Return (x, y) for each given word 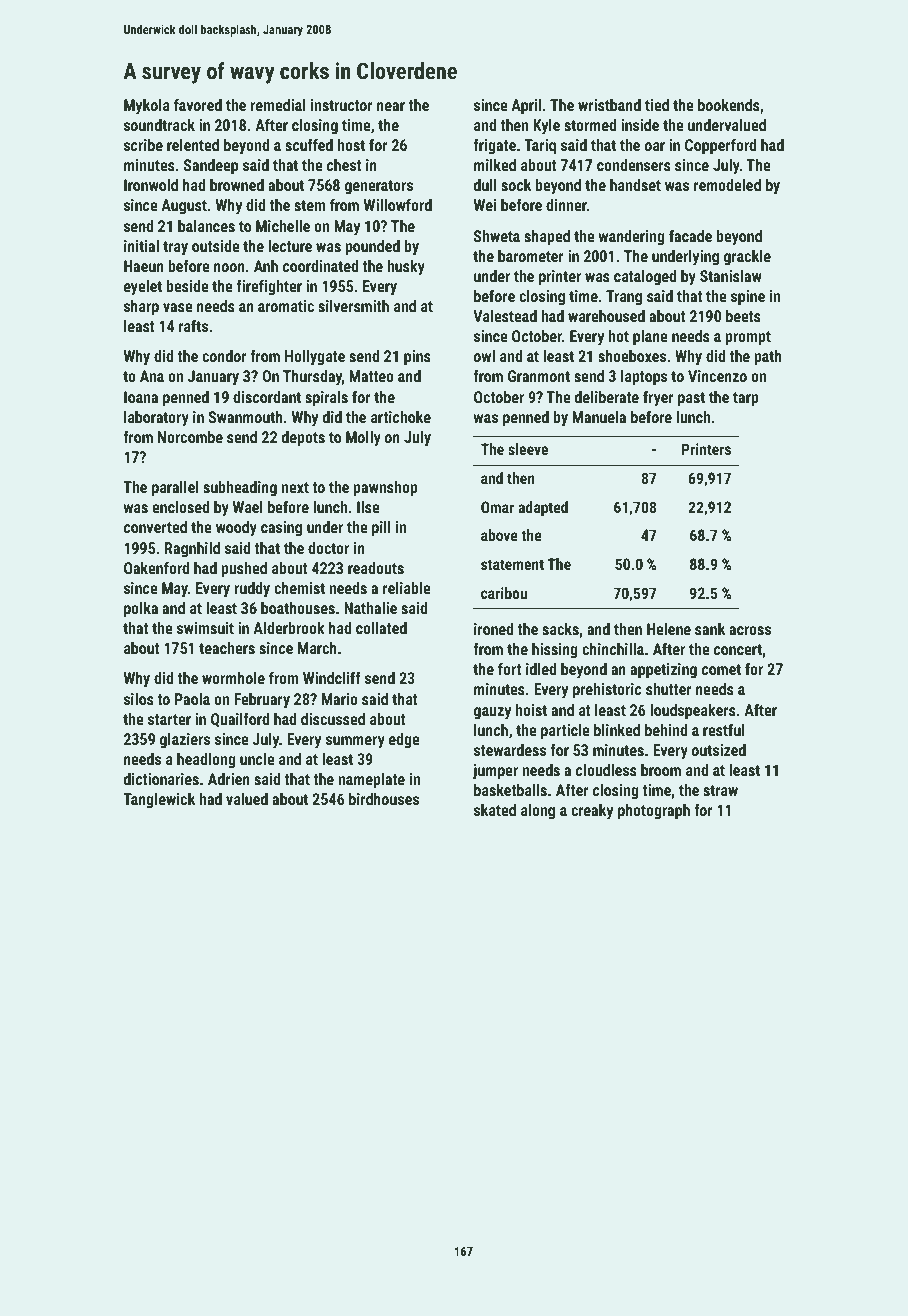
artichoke (401, 417)
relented (193, 145)
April (526, 107)
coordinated (320, 266)
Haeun (144, 266)
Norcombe (190, 437)
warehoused (606, 316)
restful (723, 730)
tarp (746, 399)
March (317, 648)
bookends (729, 105)
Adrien (229, 779)
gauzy (492, 713)
